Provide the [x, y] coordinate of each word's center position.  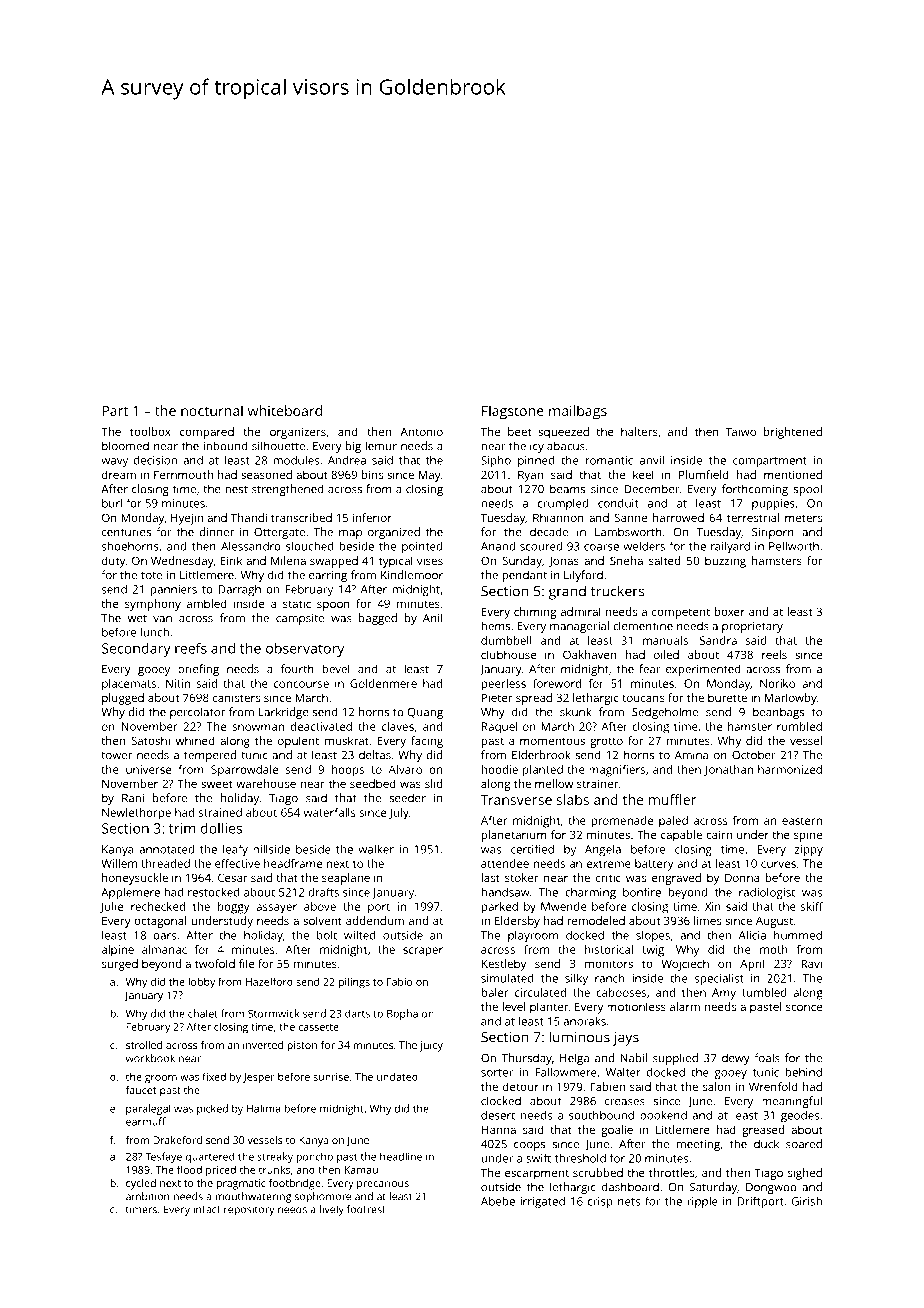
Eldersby [517, 922]
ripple [702, 1202]
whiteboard [285, 410]
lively [332, 1210]
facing [427, 742]
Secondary [136, 650]
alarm [685, 1006]
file [247, 963]
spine [808, 836]
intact [207, 1209]
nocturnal [212, 410]
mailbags [578, 412]
